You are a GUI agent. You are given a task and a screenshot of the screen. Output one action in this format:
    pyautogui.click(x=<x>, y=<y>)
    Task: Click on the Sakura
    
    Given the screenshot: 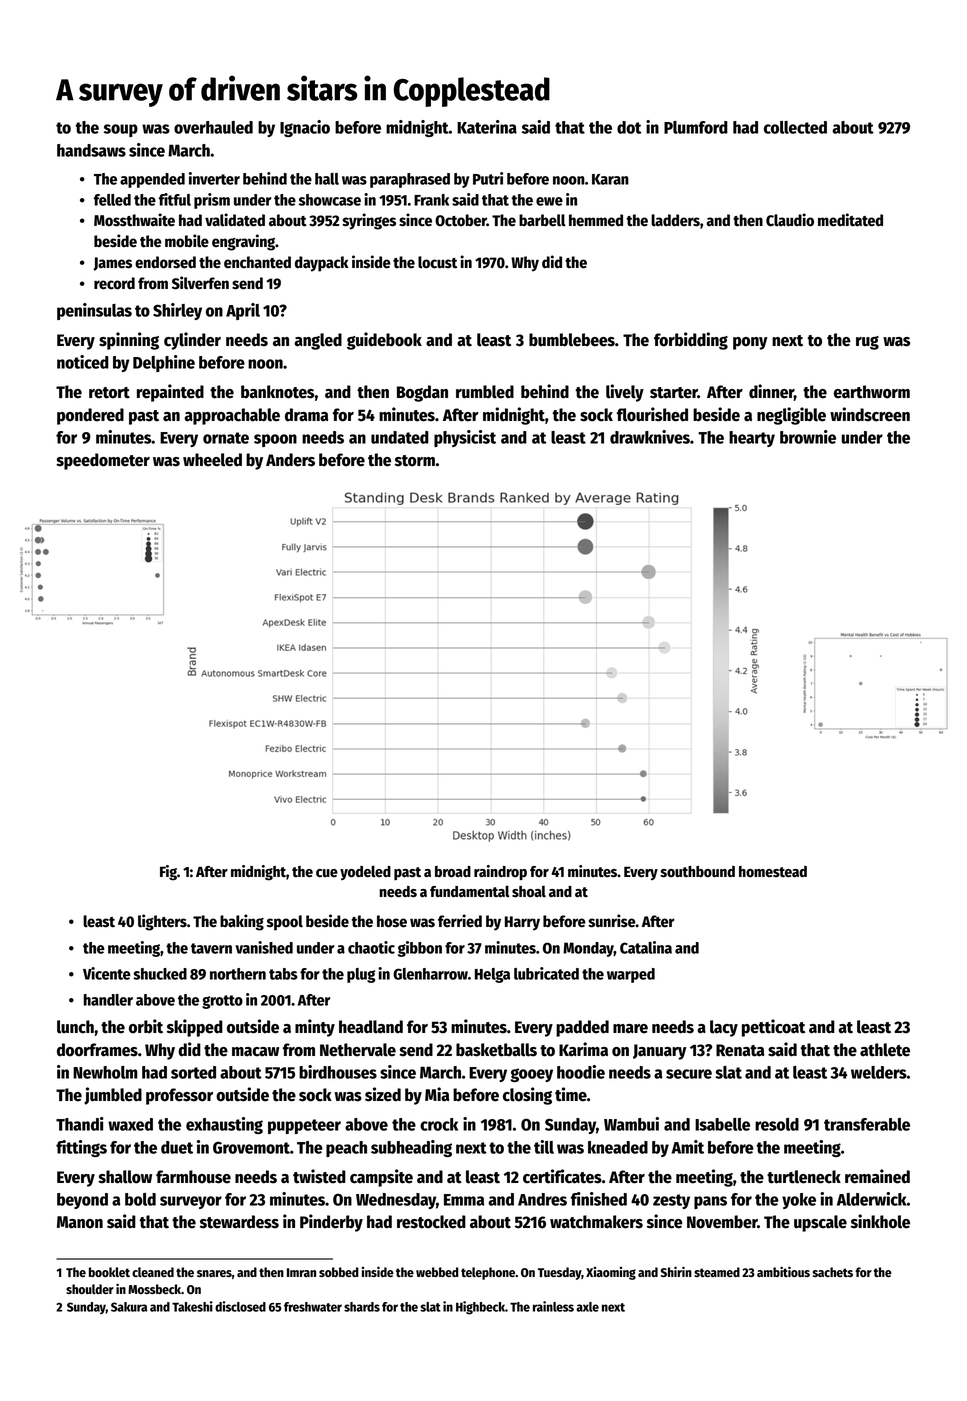 What is the action you would take?
    pyautogui.click(x=129, y=1307)
